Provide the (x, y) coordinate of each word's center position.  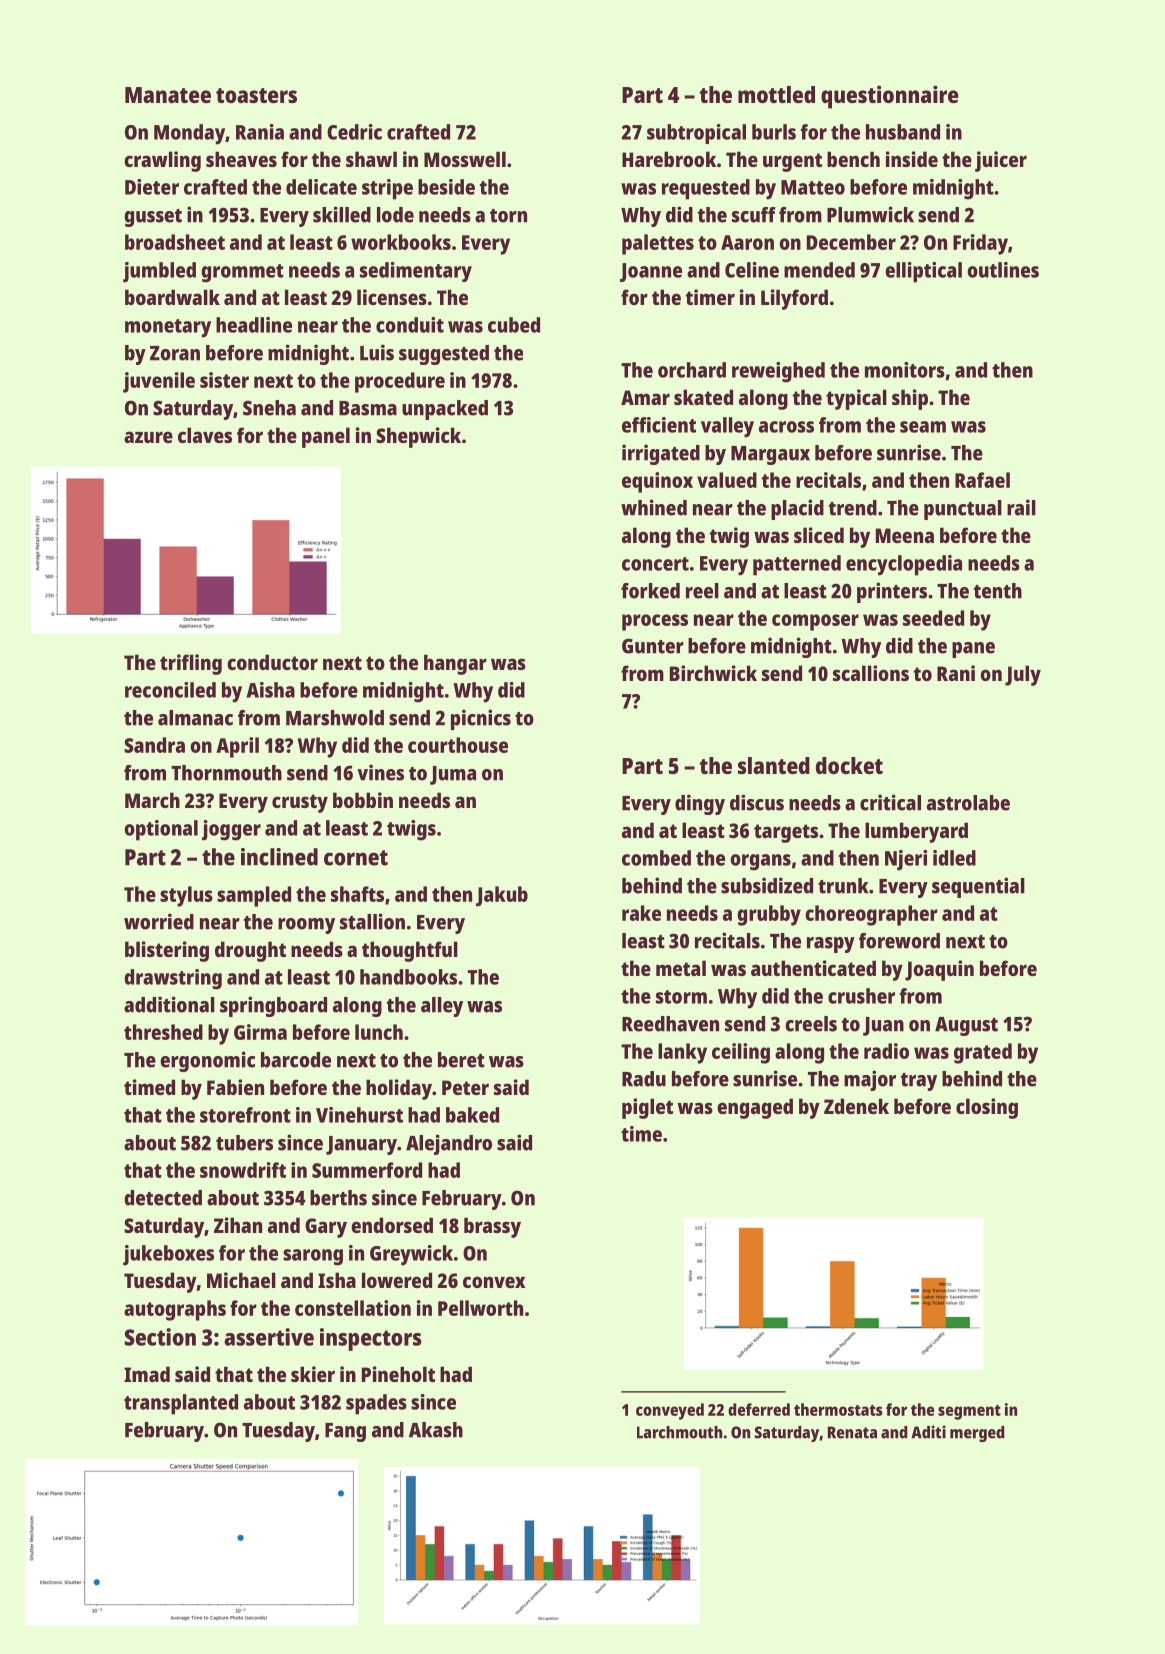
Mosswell (465, 159)
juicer (1001, 161)
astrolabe (968, 803)
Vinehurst (359, 1115)
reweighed (778, 372)
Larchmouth (679, 1432)
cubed (514, 325)
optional (161, 830)
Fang (345, 1432)
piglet (647, 1108)
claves (205, 435)
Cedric (354, 132)
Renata (852, 1432)
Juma (453, 775)
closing (987, 1108)
